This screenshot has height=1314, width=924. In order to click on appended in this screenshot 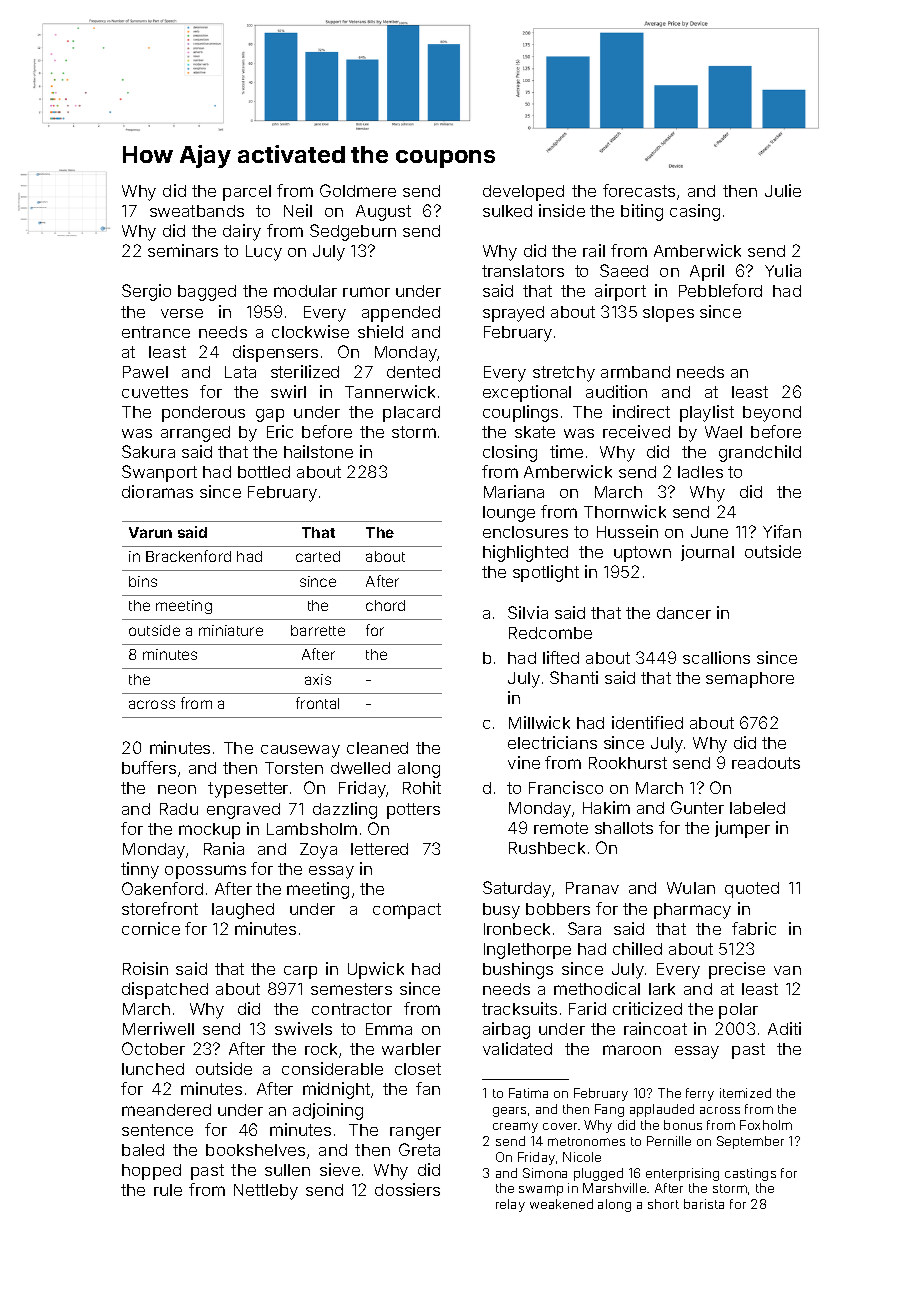, I will do `click(401, 314)`.
